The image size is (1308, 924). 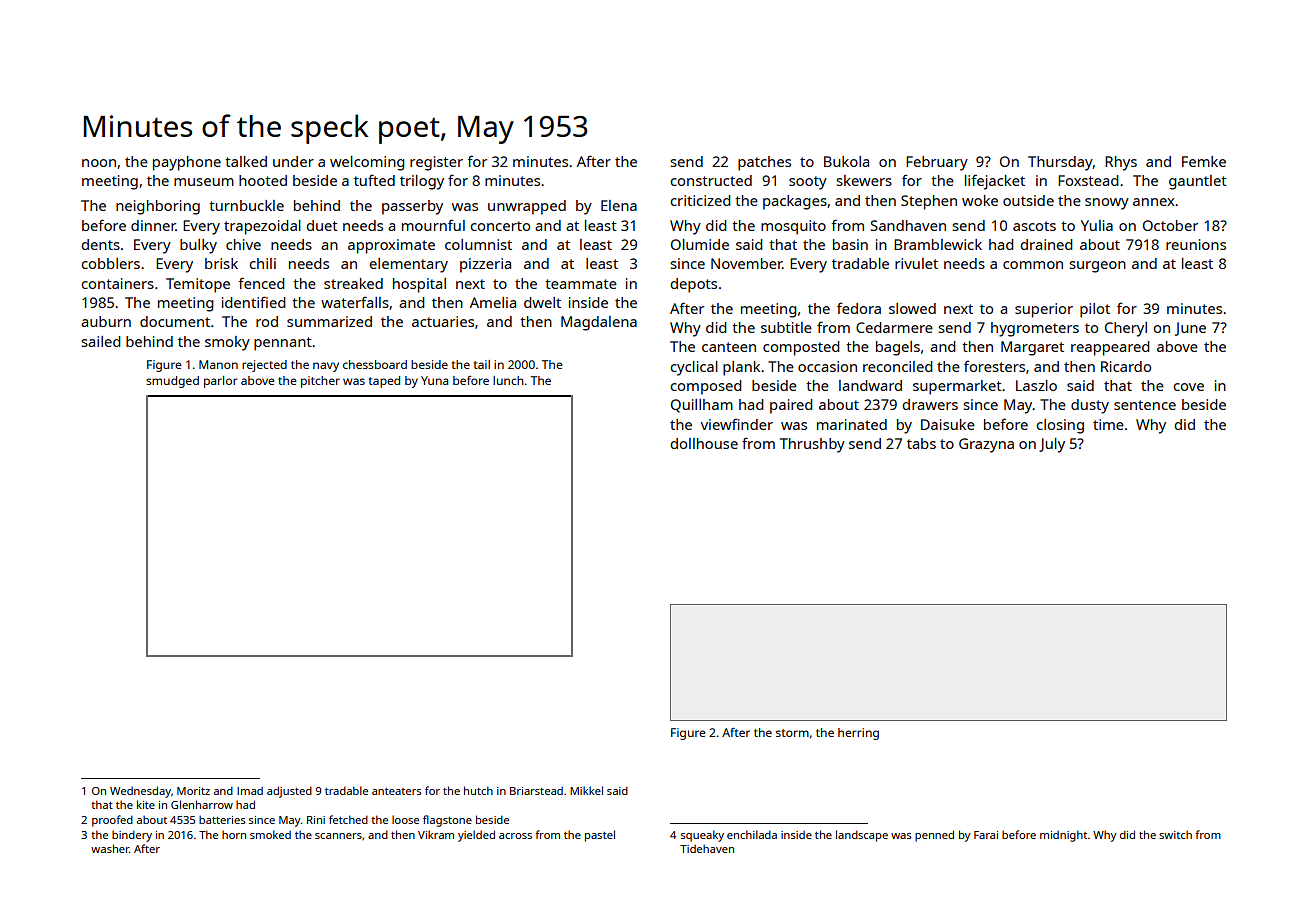 I want to click on penned, so click(x=934, y=836).
